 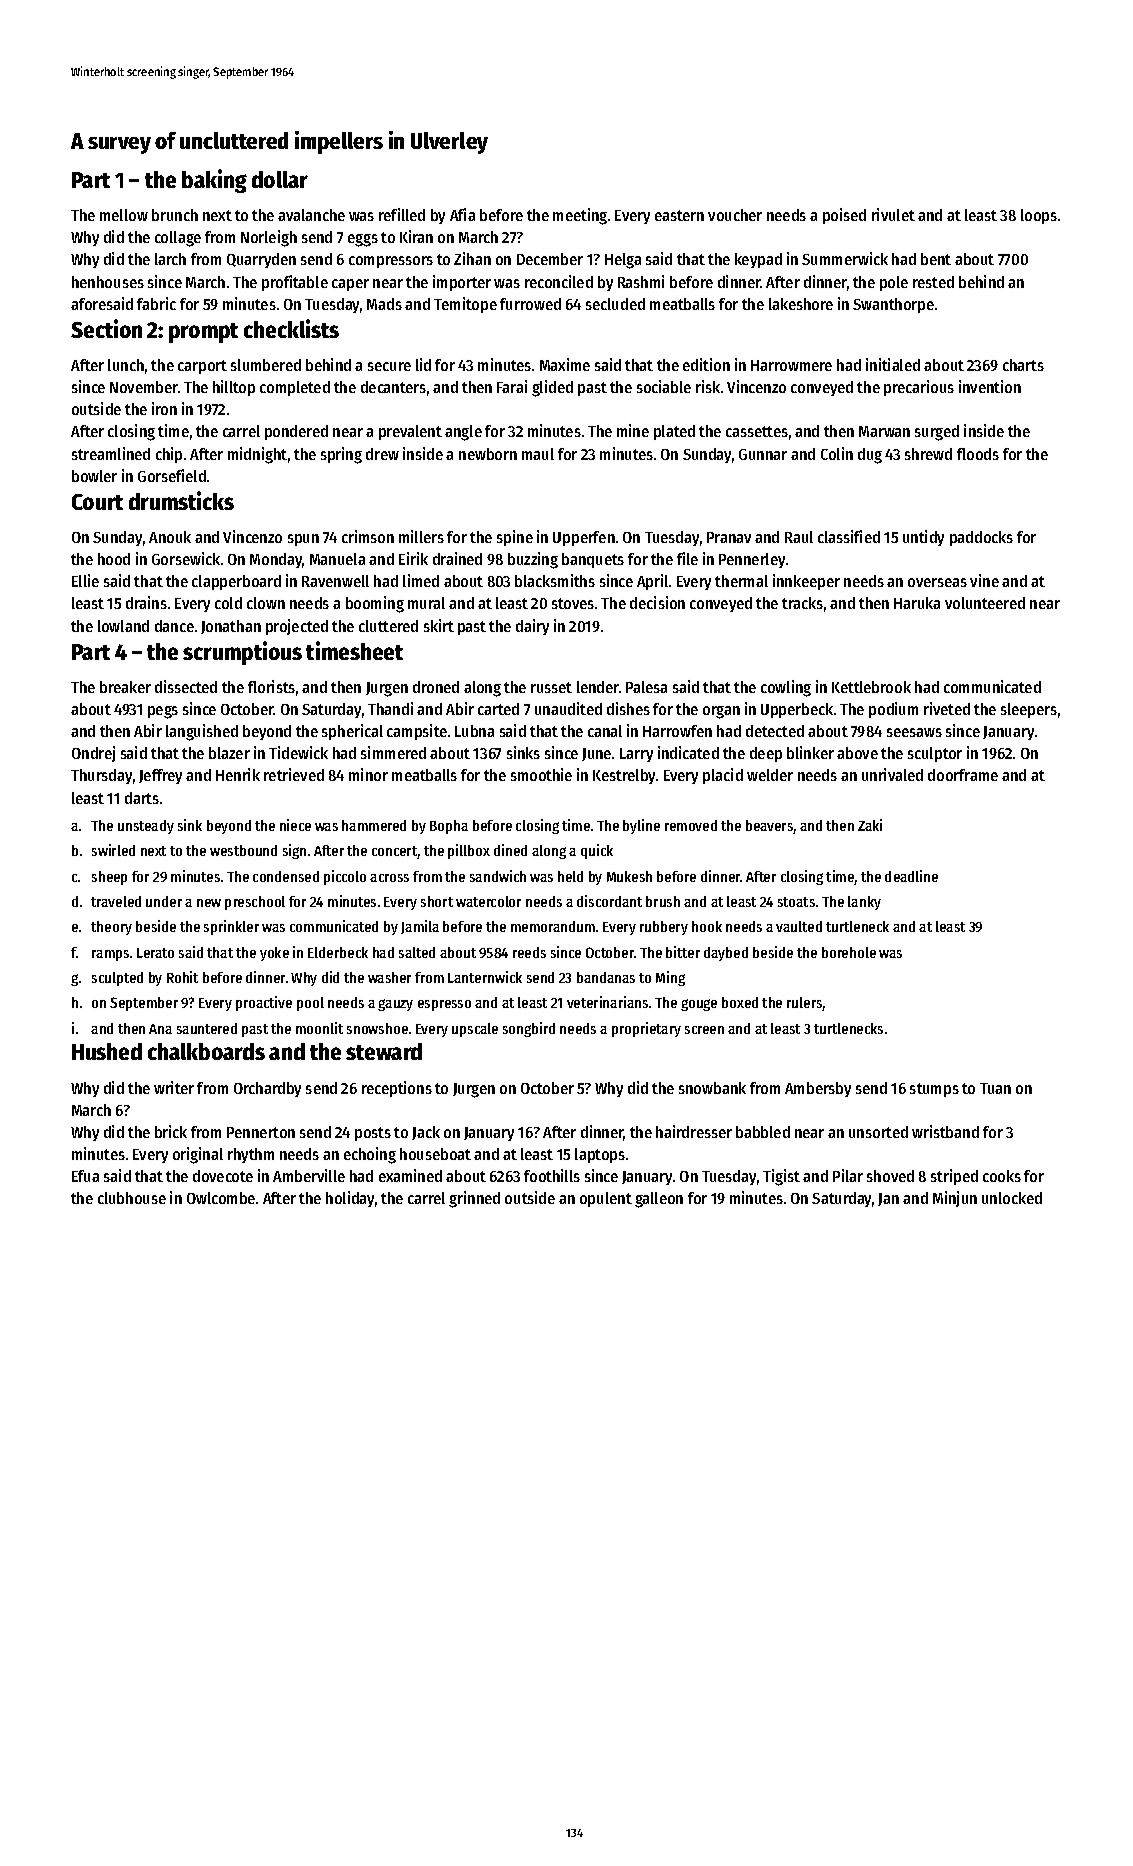 What do you see at coordinates (606, 1199) in the page?
I see `opulent` at bounding box center [606, 1199].
